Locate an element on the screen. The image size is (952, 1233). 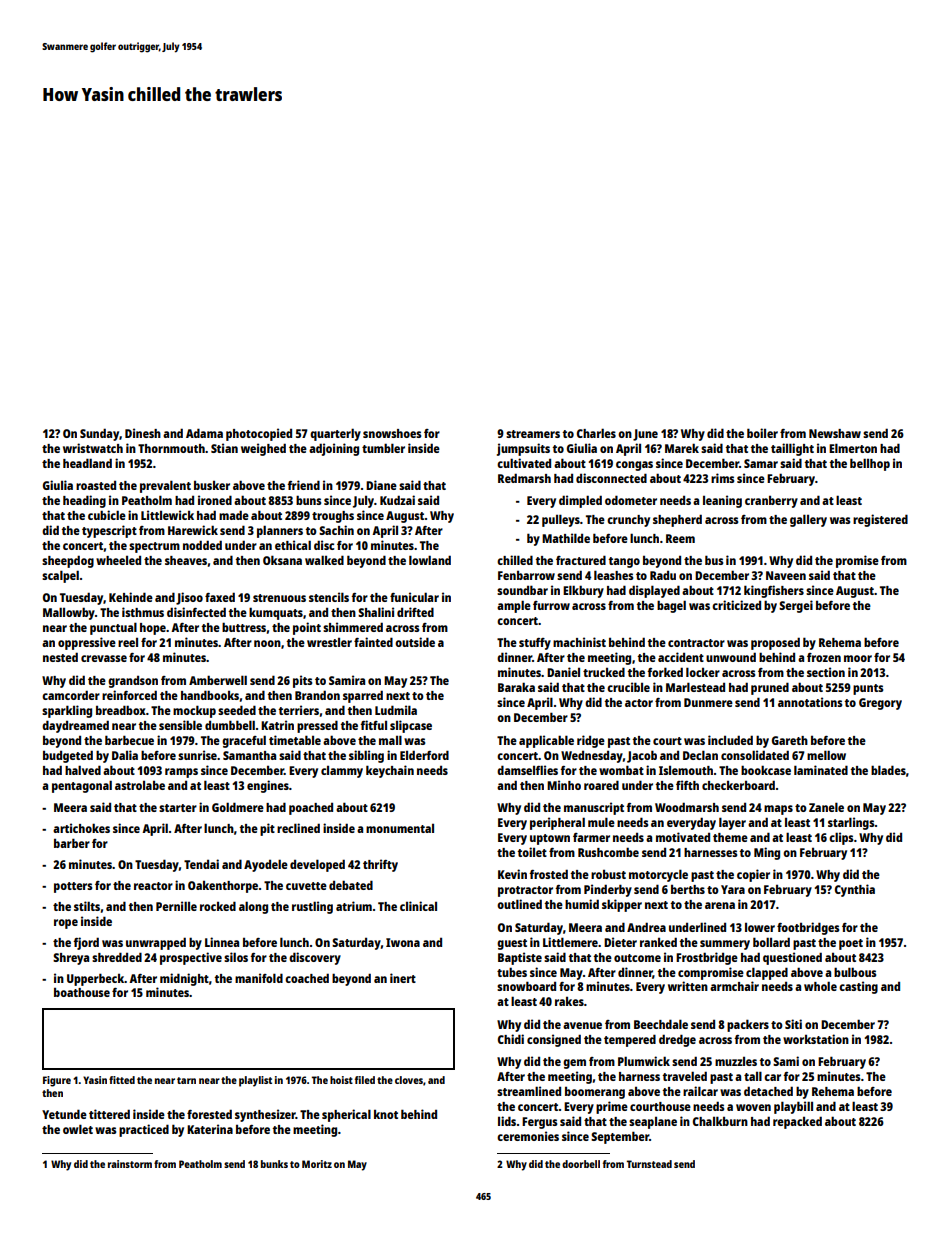
spectrum is located at coordinates (154, 547).
